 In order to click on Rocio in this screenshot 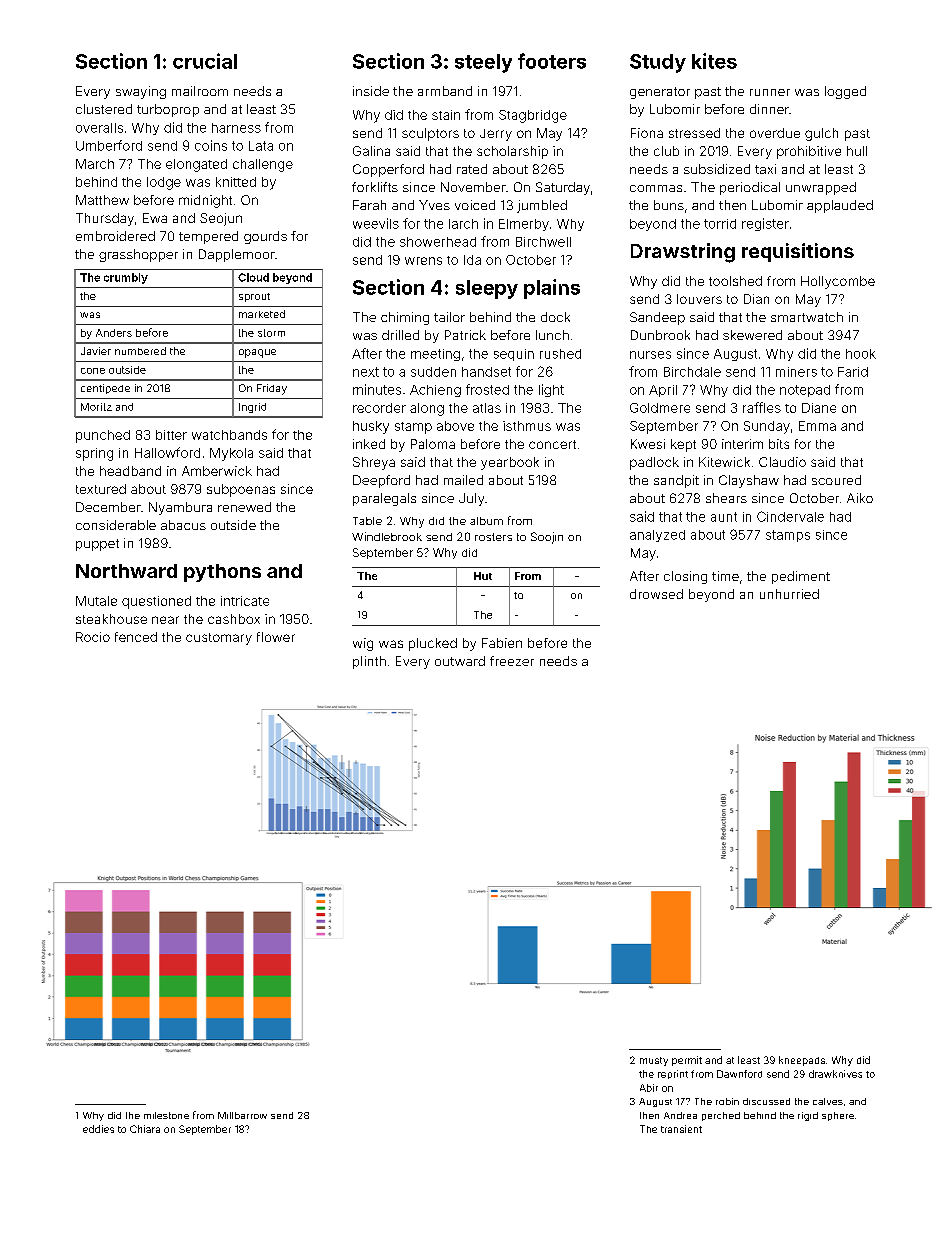, I will do `click(93, 637)`.
